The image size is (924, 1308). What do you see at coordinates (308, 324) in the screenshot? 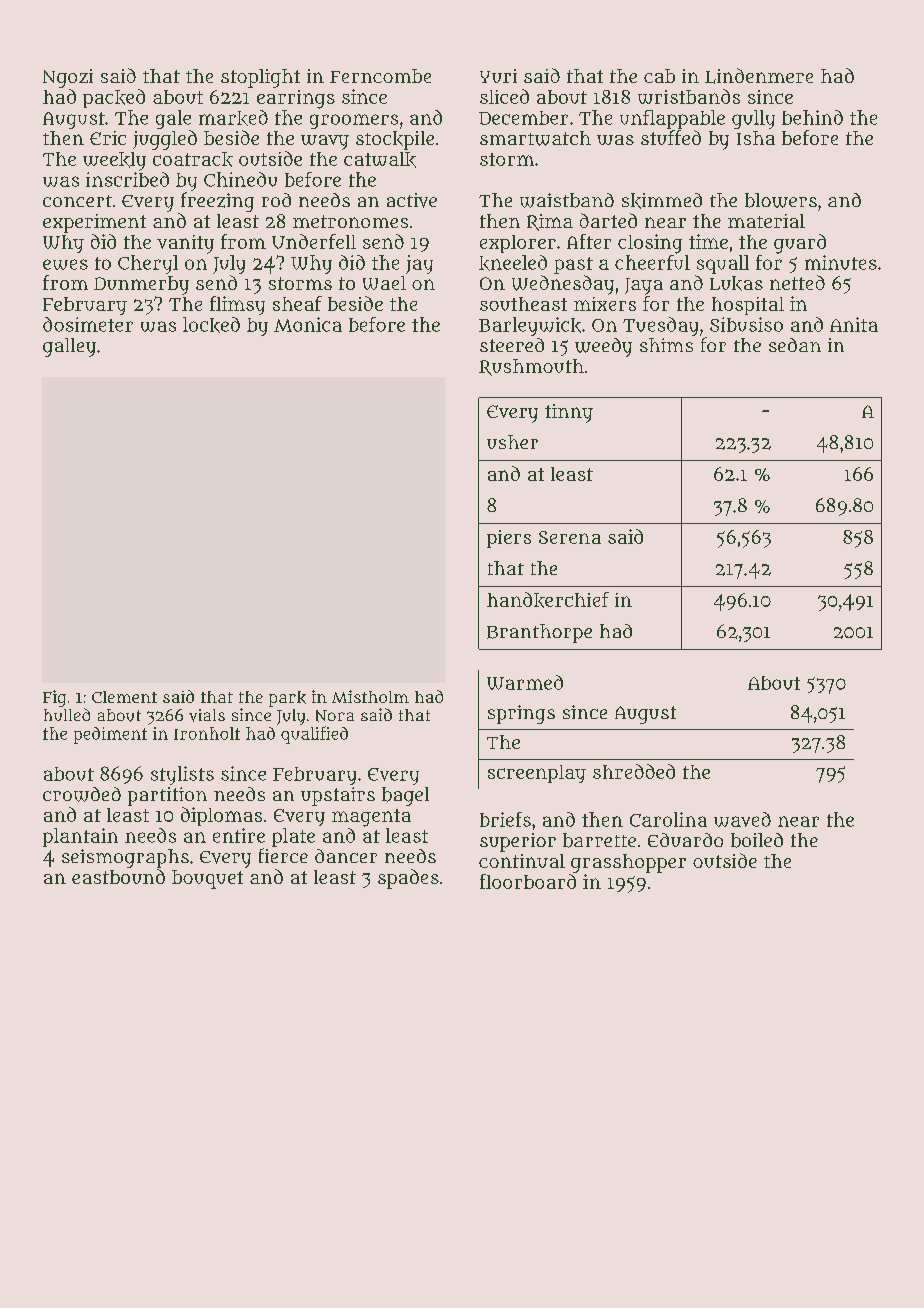
I see `Monica` at bounding box center [308, 324].
